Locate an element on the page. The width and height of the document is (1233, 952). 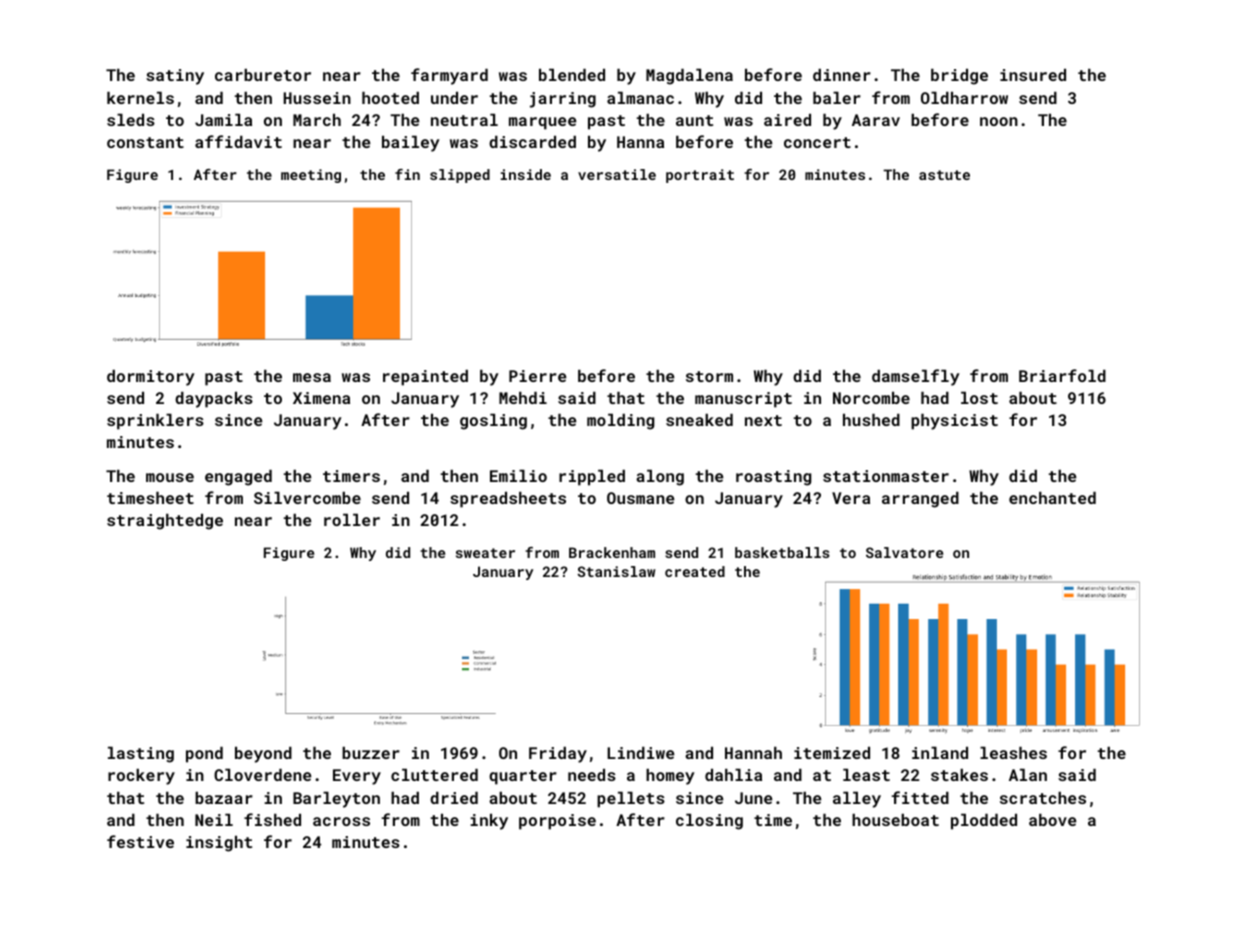
meeting is located at coordinates (311, 176).
